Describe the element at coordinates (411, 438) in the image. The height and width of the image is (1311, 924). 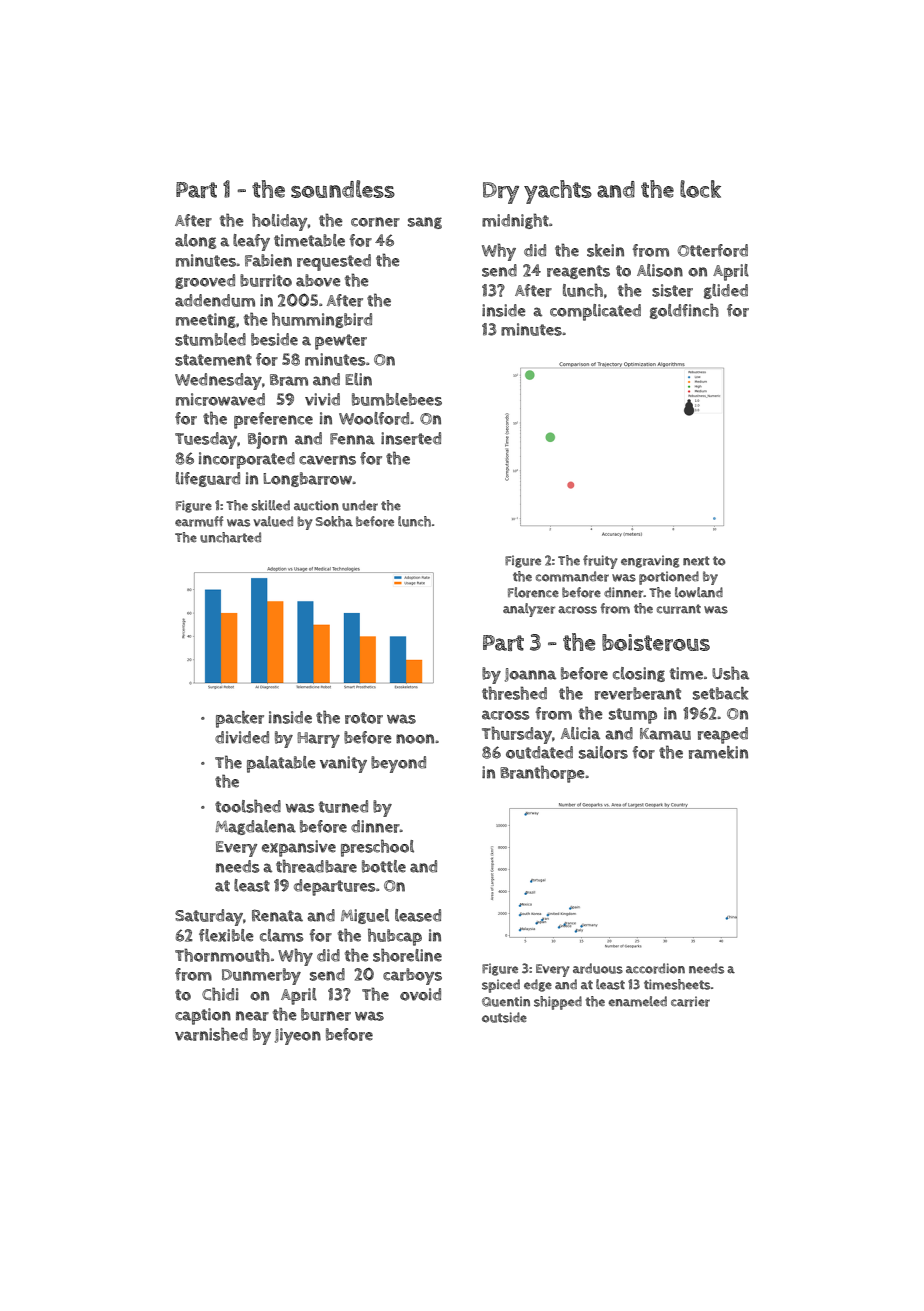
I see `inserted` at that location.
